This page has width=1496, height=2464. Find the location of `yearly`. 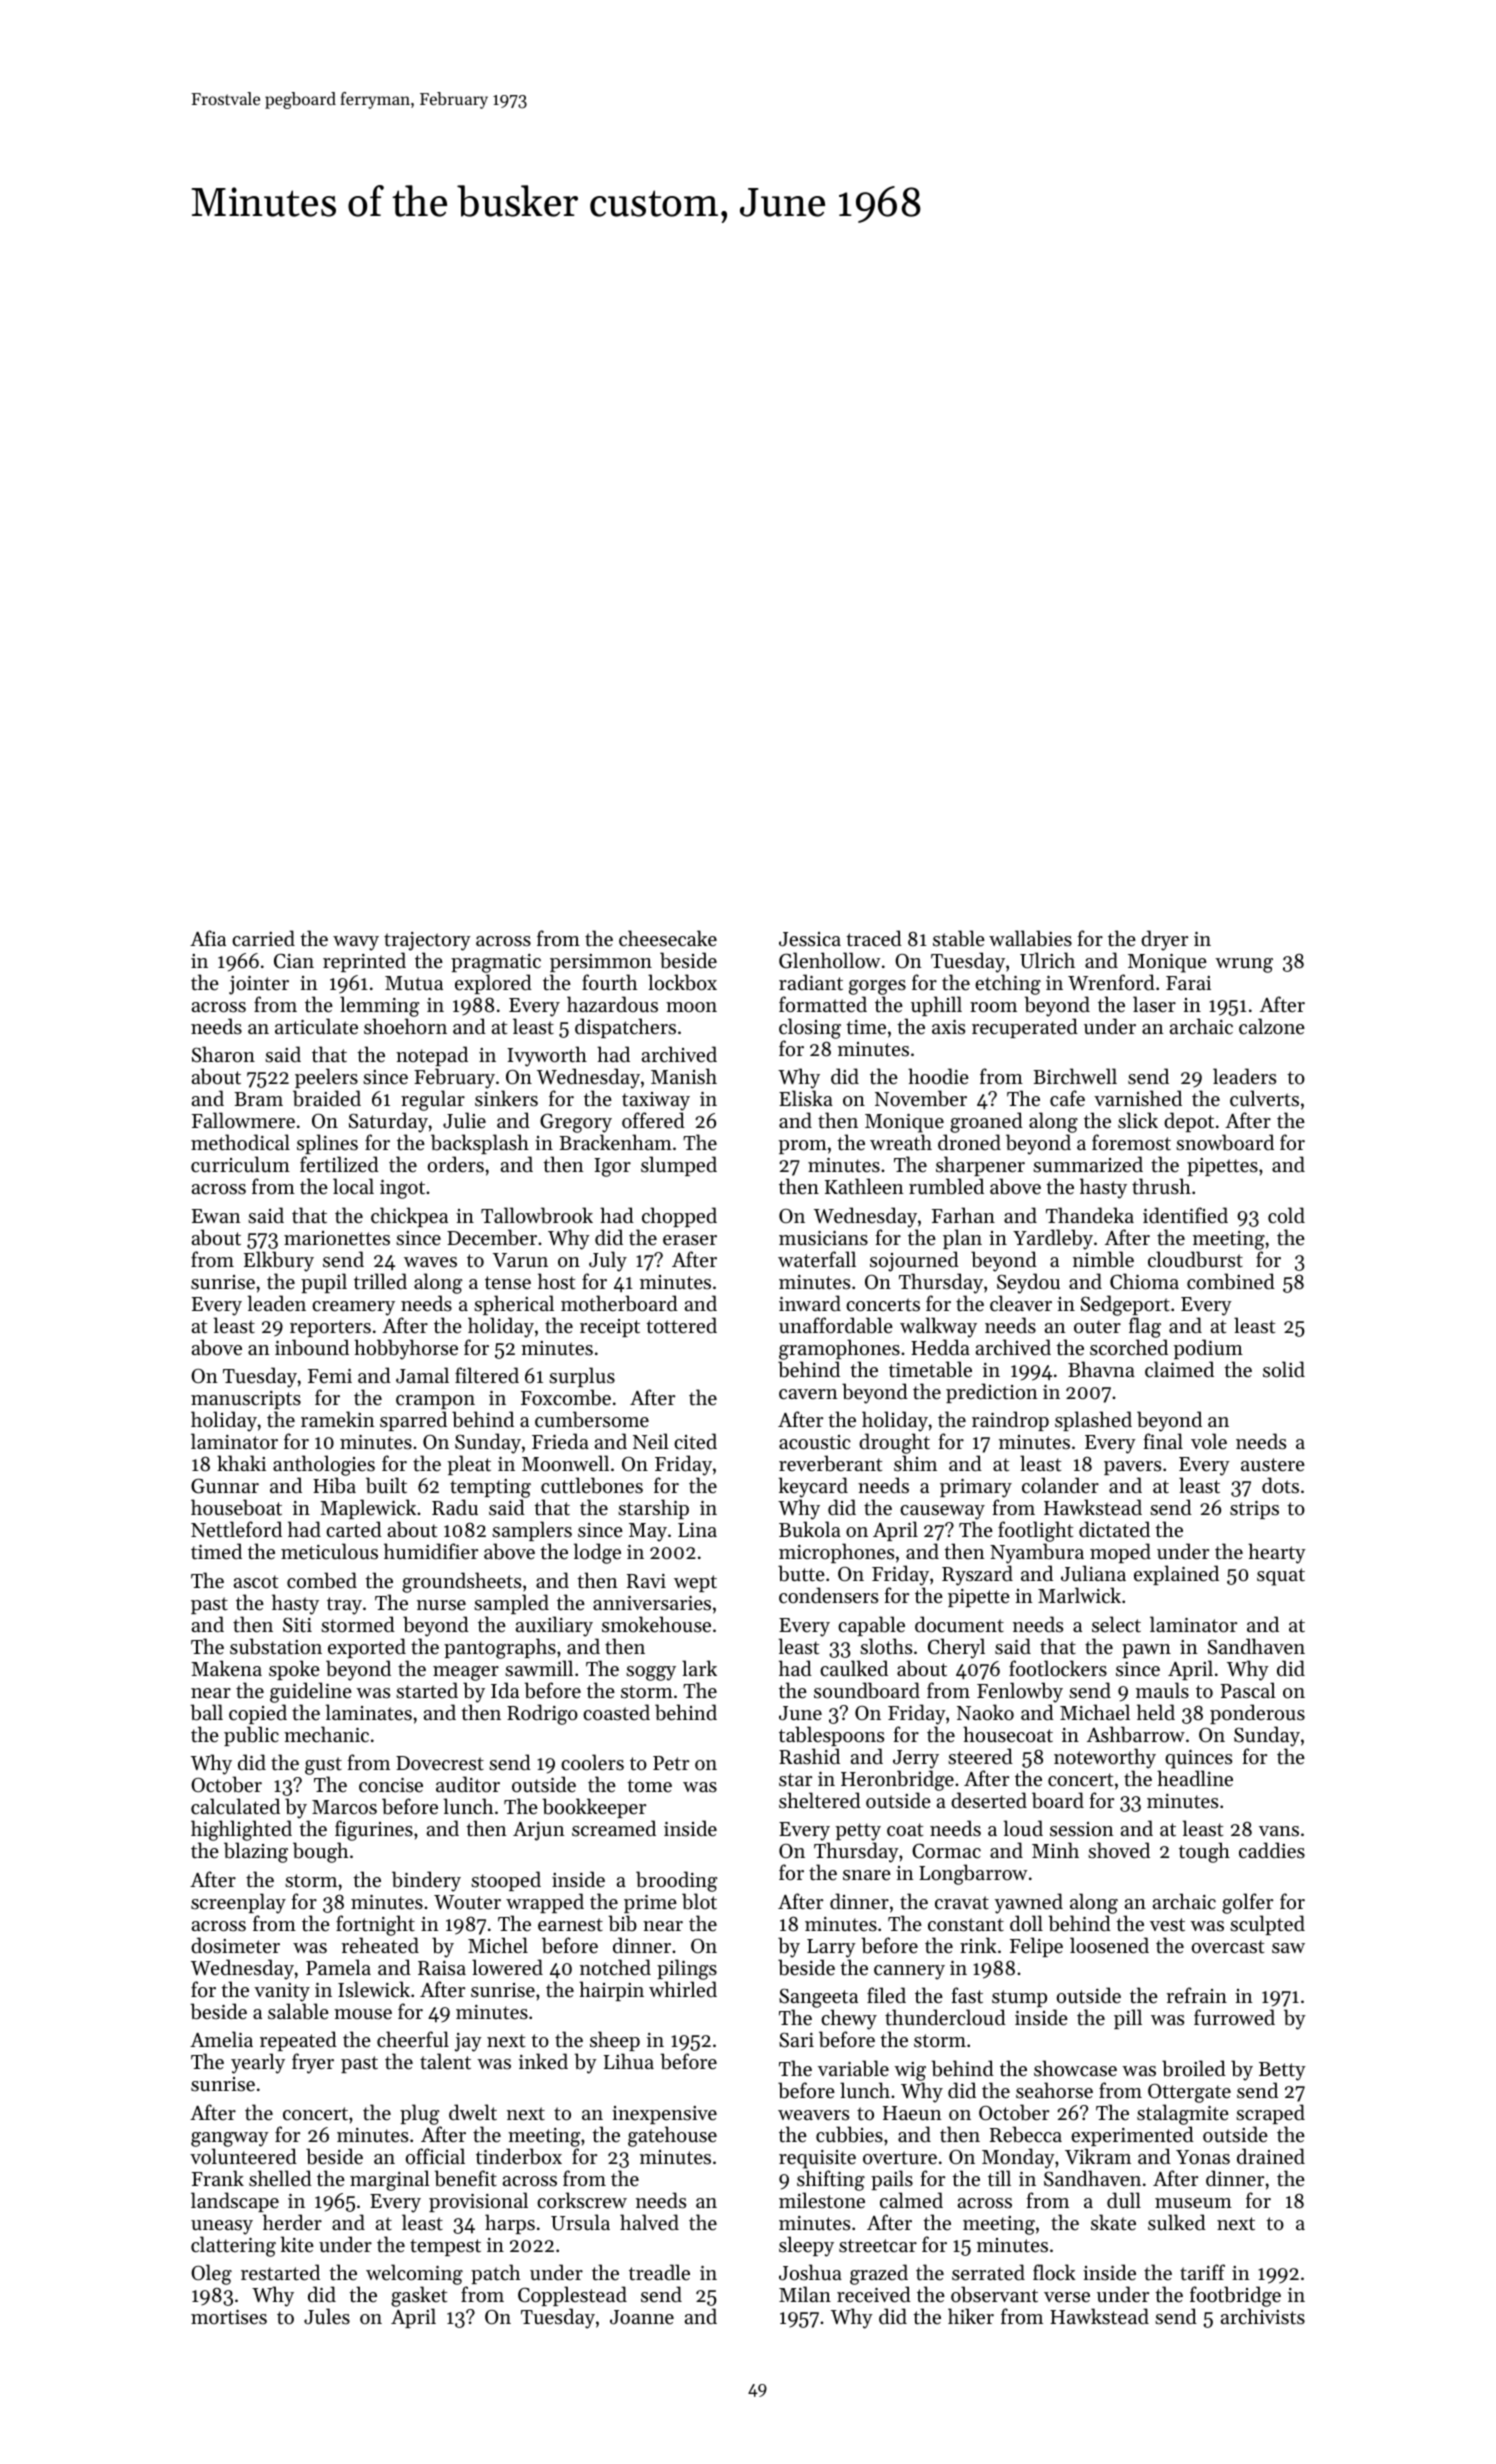

yearly is located at coordinates (258, 2063).
